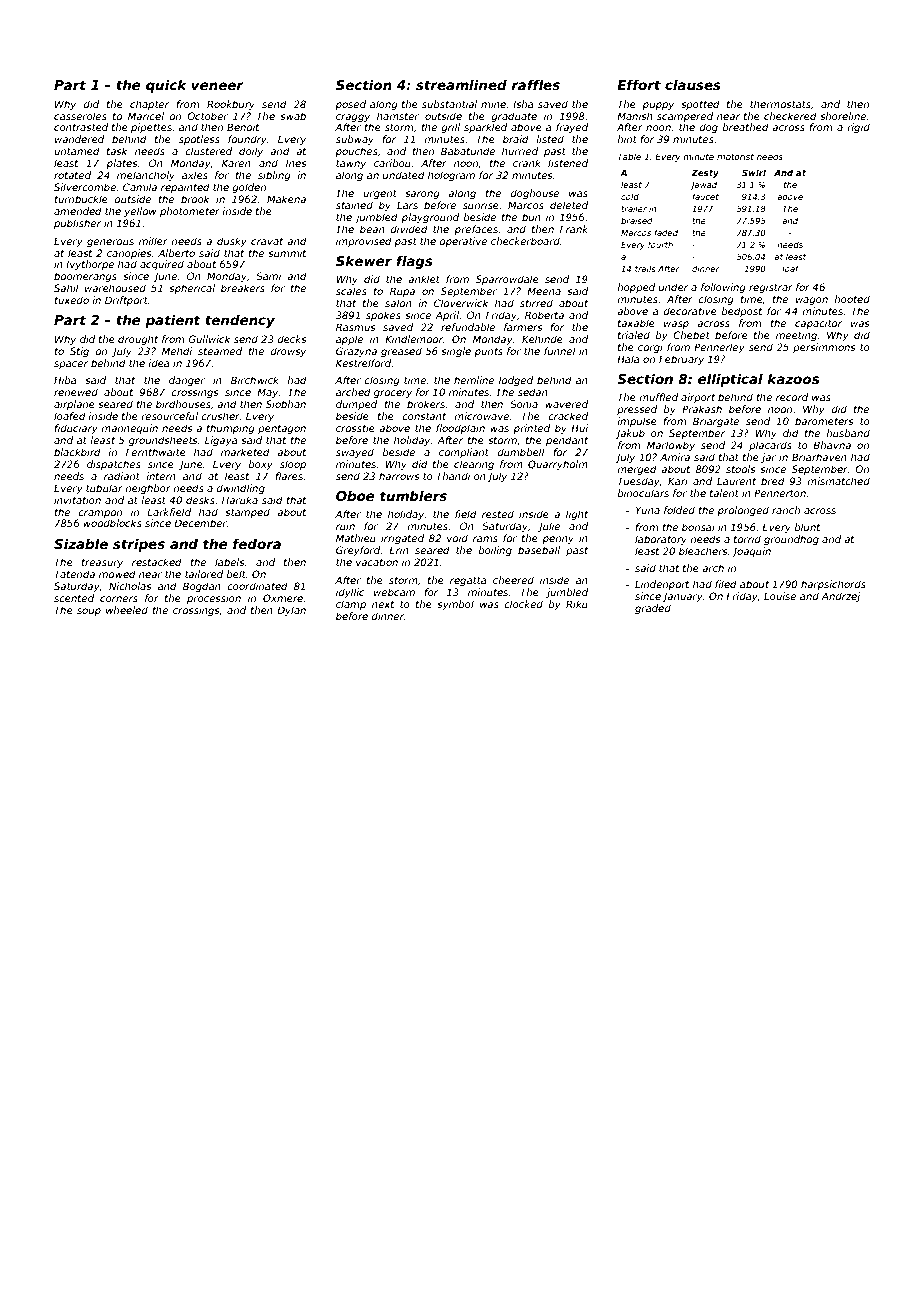 The height and width of the document is (1308, 924). Describe the element at coordinates (852, 299) in the document. I see `hooted` at that location.
